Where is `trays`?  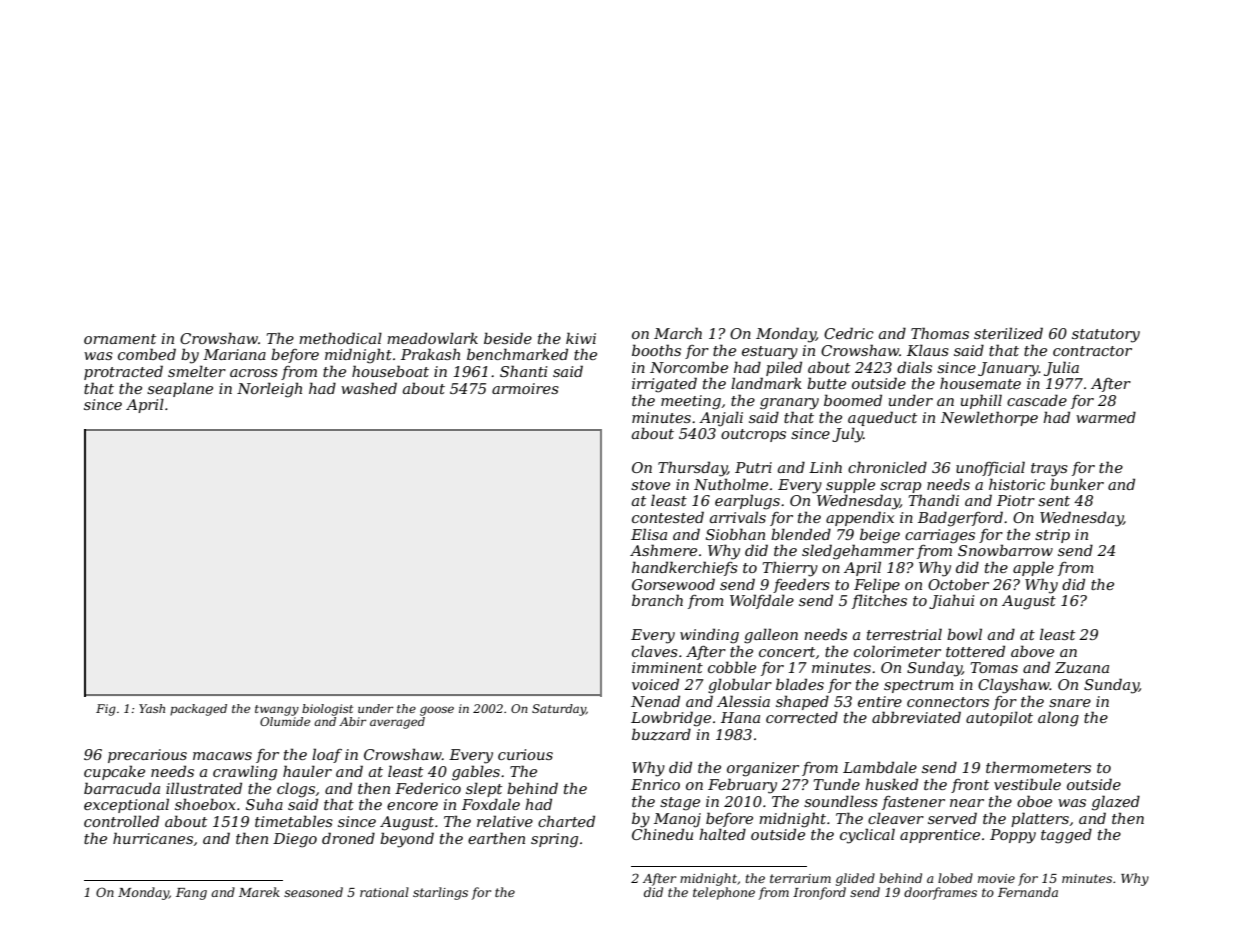
trays is located at coordinates (1049, 470).
